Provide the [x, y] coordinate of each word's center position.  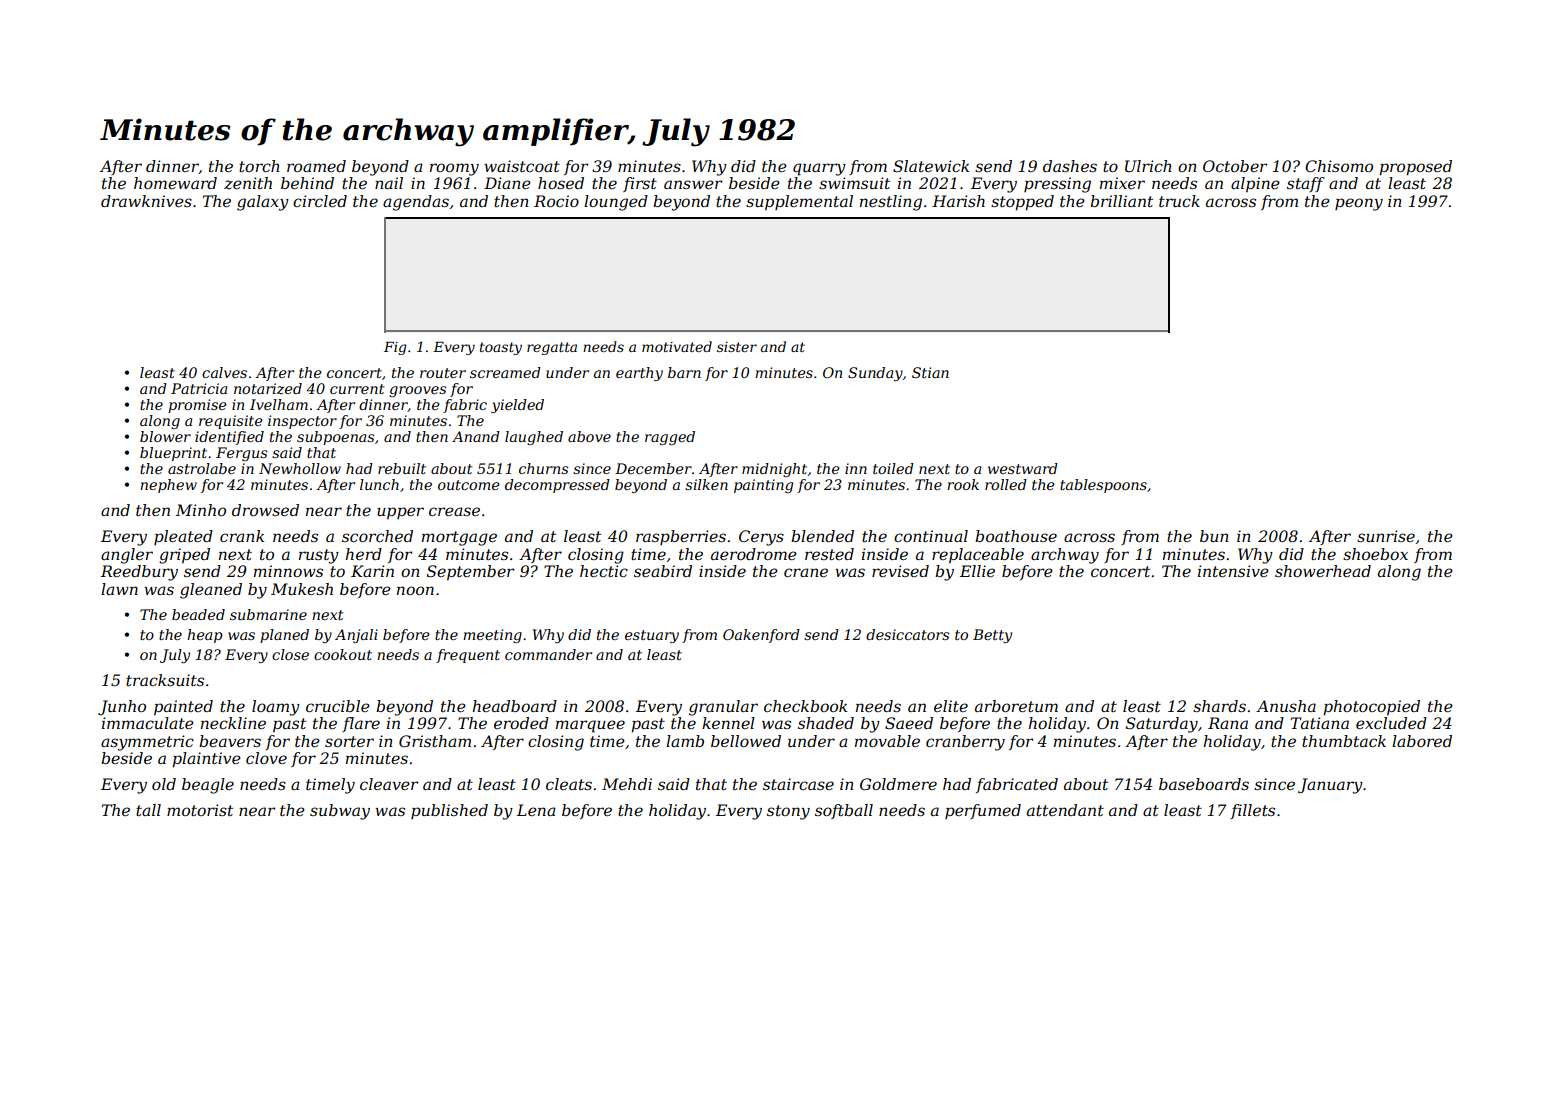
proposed [1415, 168]
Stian [930, 372]
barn [684, 372]
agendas [416, 203]
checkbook [805, 706]
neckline [233, 723]
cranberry [965, 743]
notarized [268, 389]
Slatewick [931, 166]
